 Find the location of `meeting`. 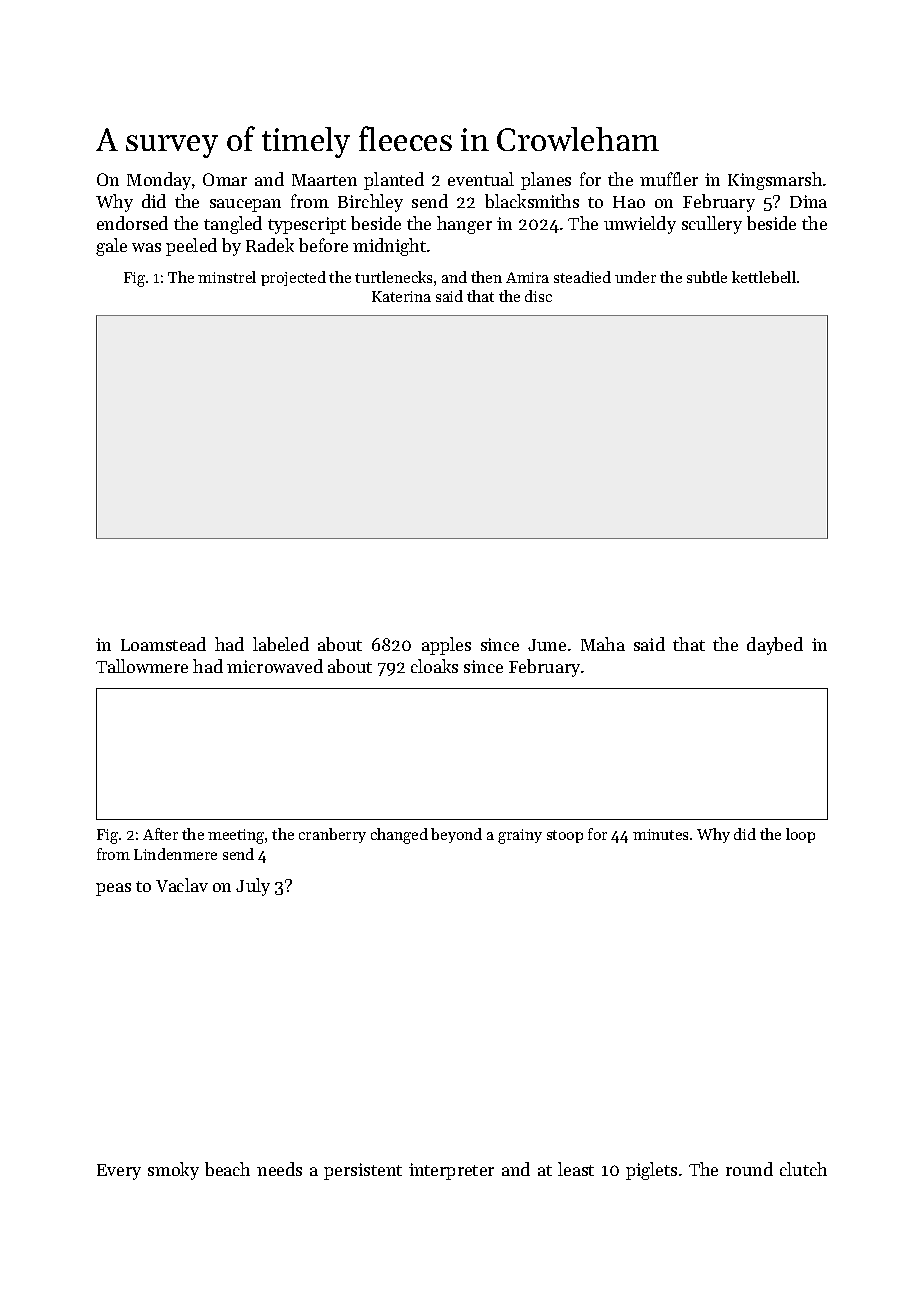

meeting is located at coordinates (236, 836).
